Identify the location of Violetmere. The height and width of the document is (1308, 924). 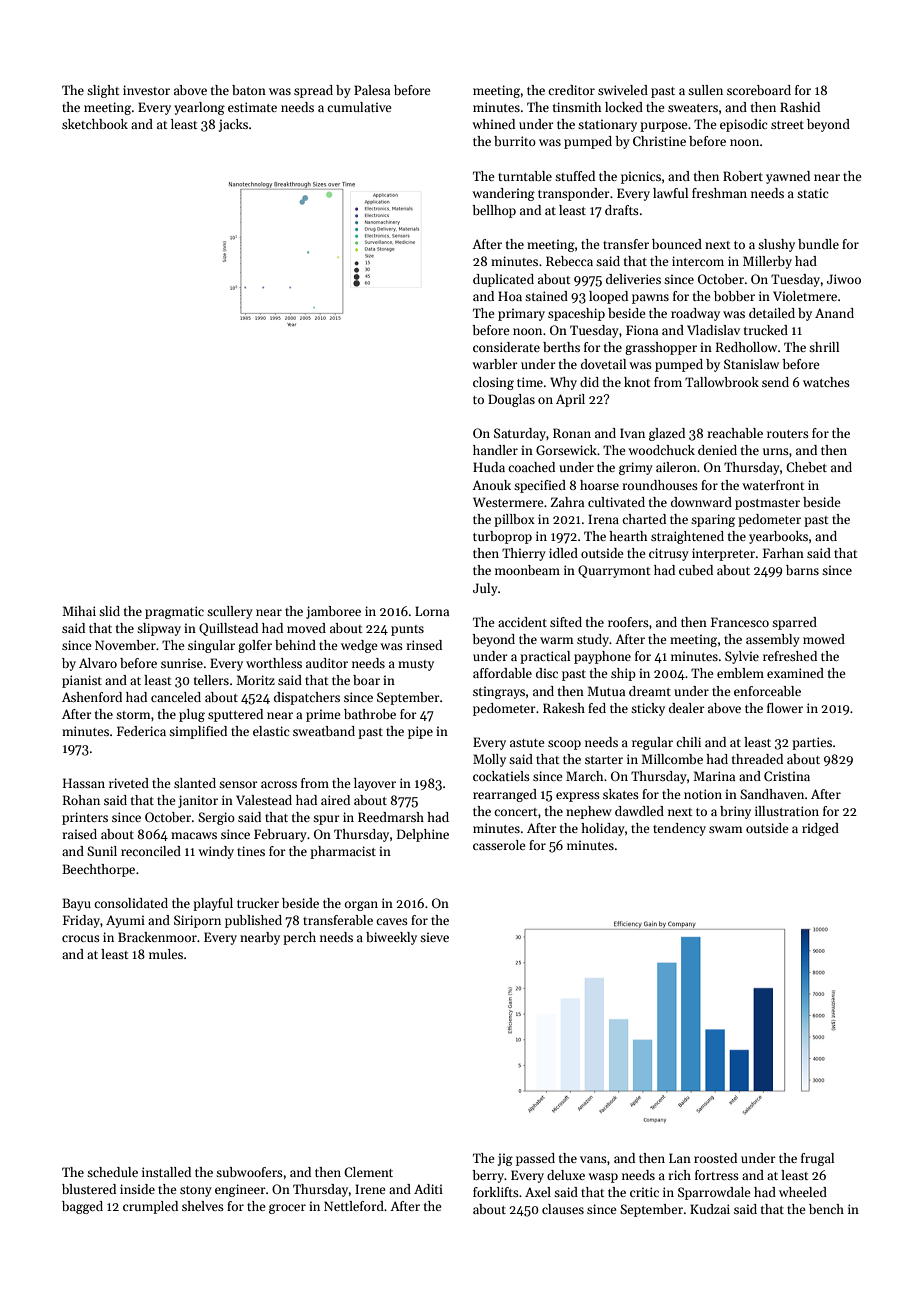
(805, 296).
